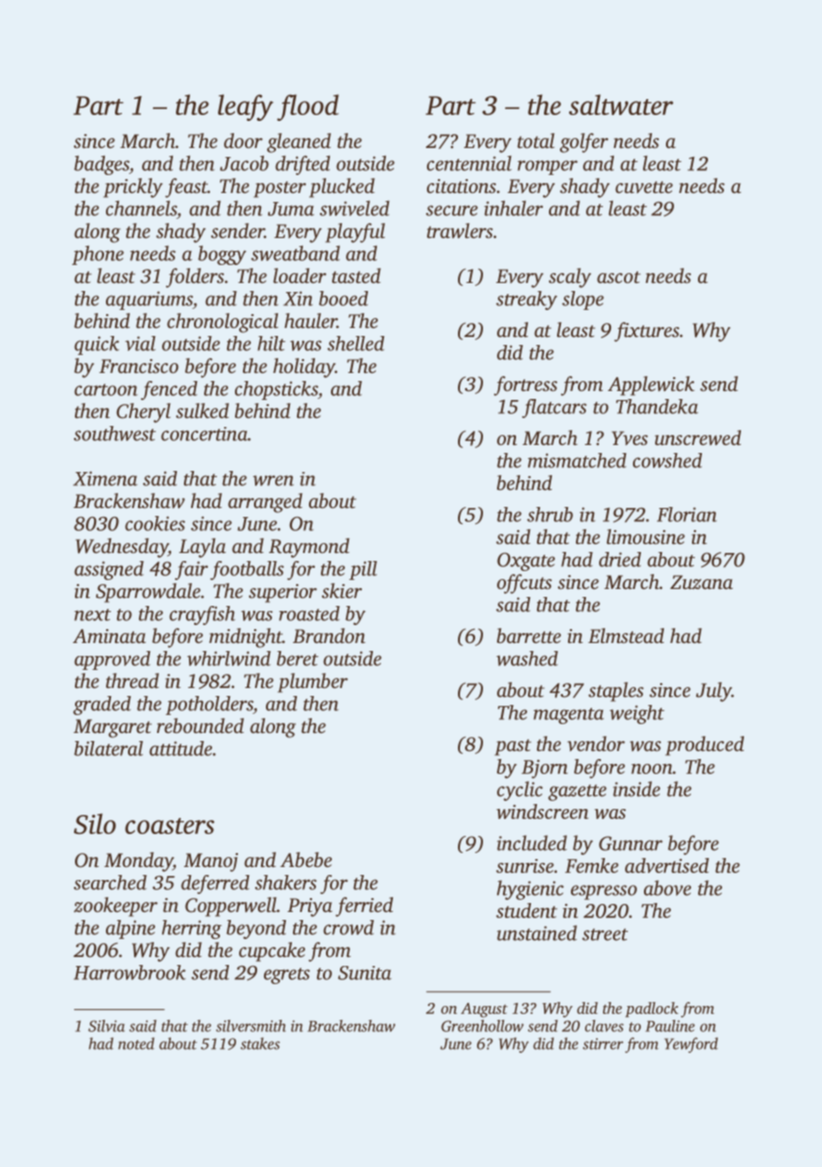  I want to click on shelled, so click(355, 343).
